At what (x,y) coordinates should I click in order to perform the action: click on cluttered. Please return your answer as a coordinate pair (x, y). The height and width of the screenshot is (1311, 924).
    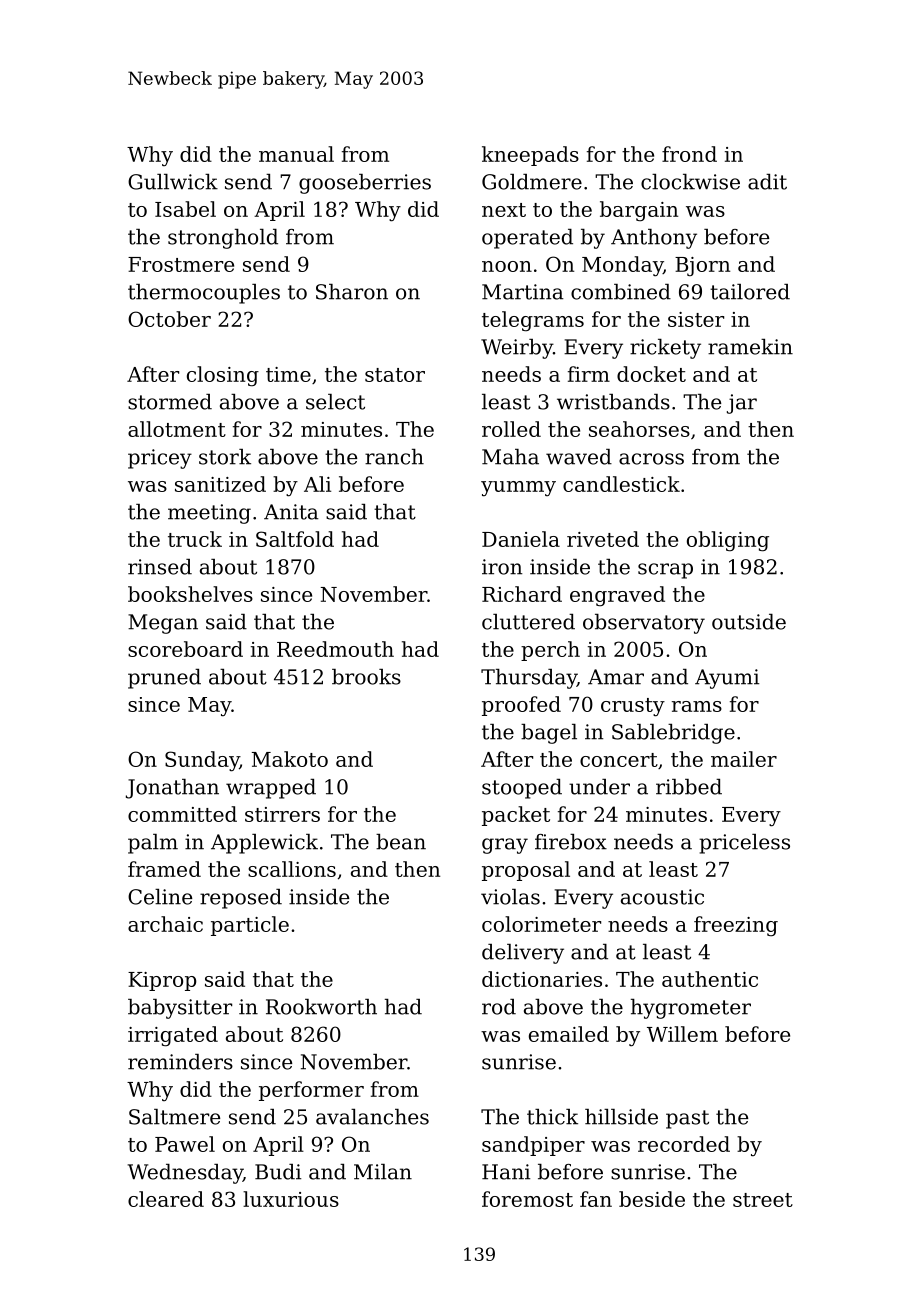
    Looking at the image, I should click on (528, 622).
